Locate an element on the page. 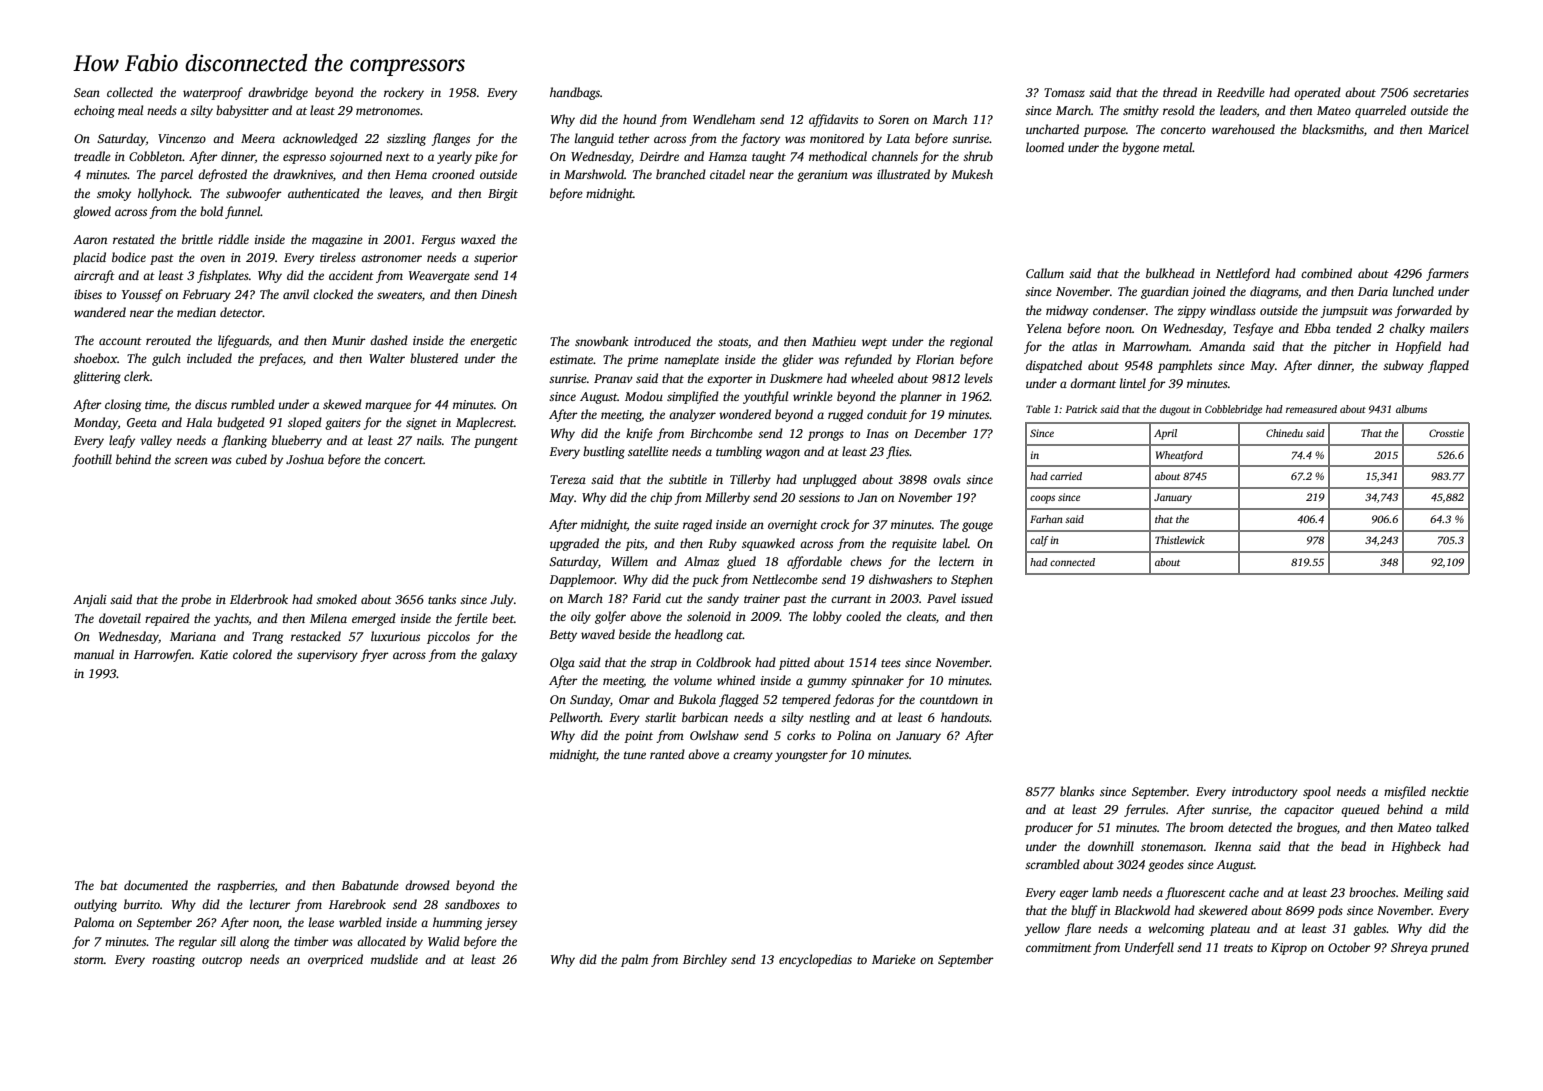  leaders is located at coordinates (1238, 110).
